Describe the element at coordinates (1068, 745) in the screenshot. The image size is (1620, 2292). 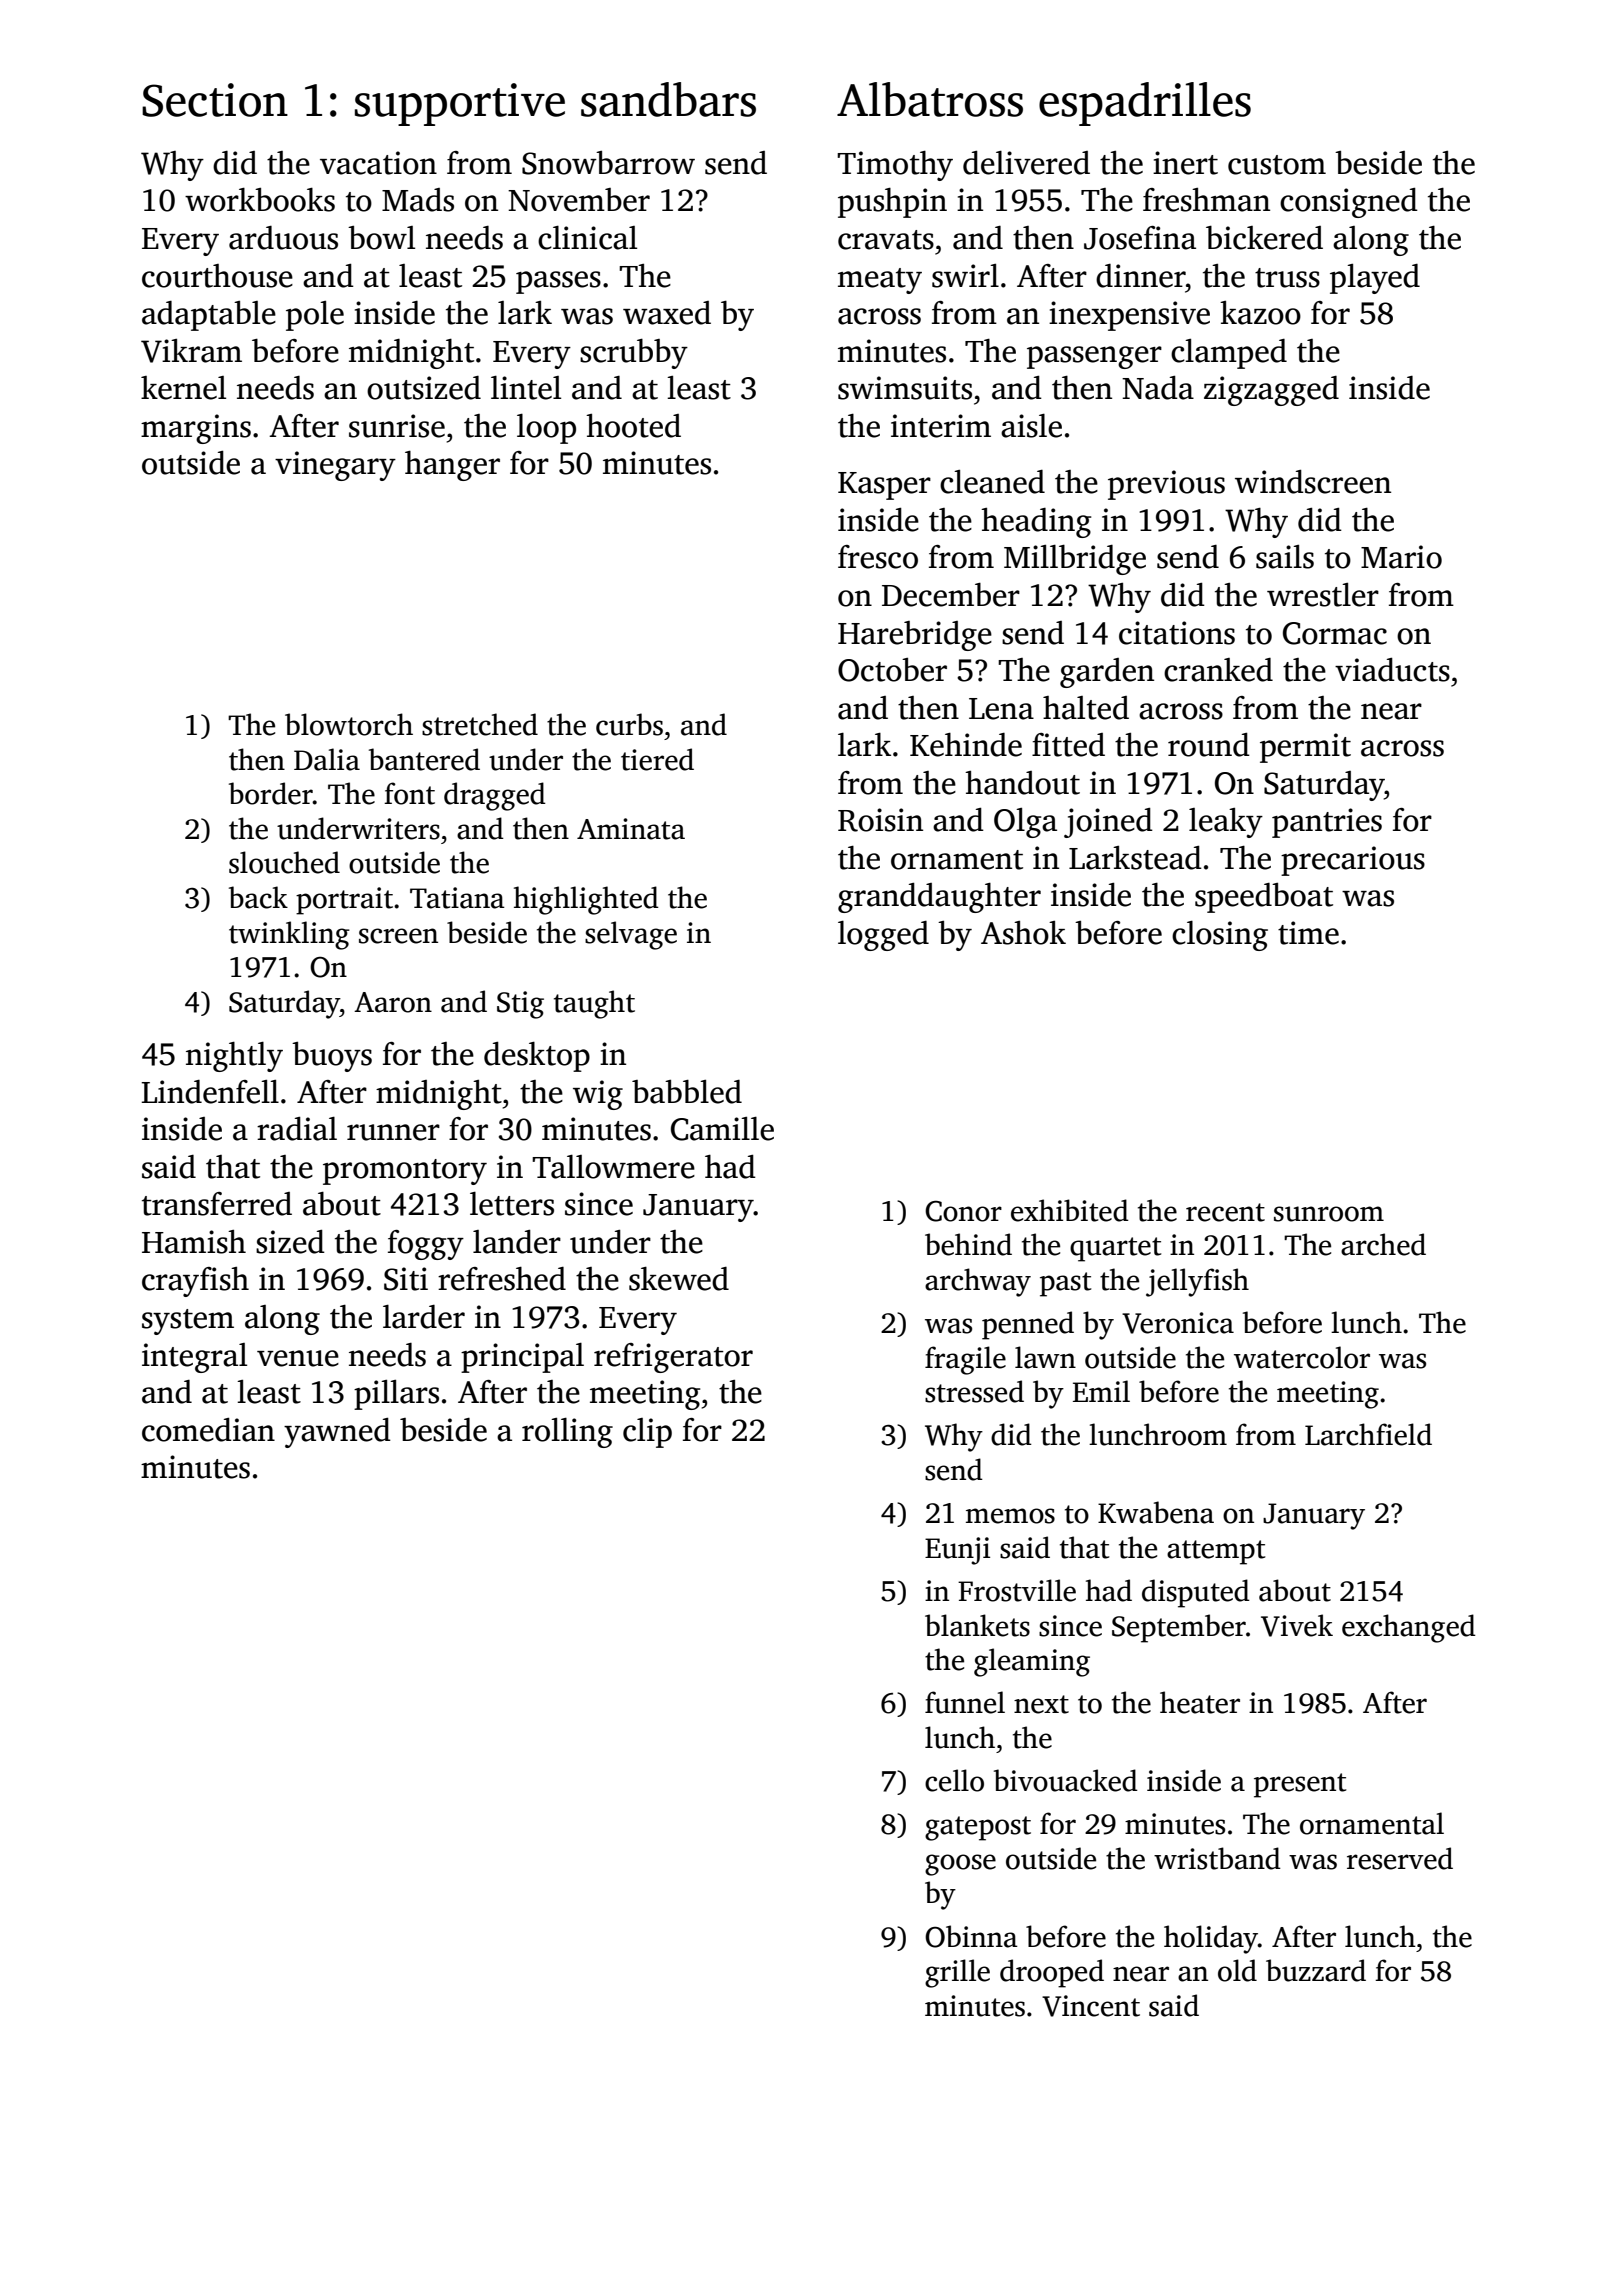
I see `fitted` at that location.
